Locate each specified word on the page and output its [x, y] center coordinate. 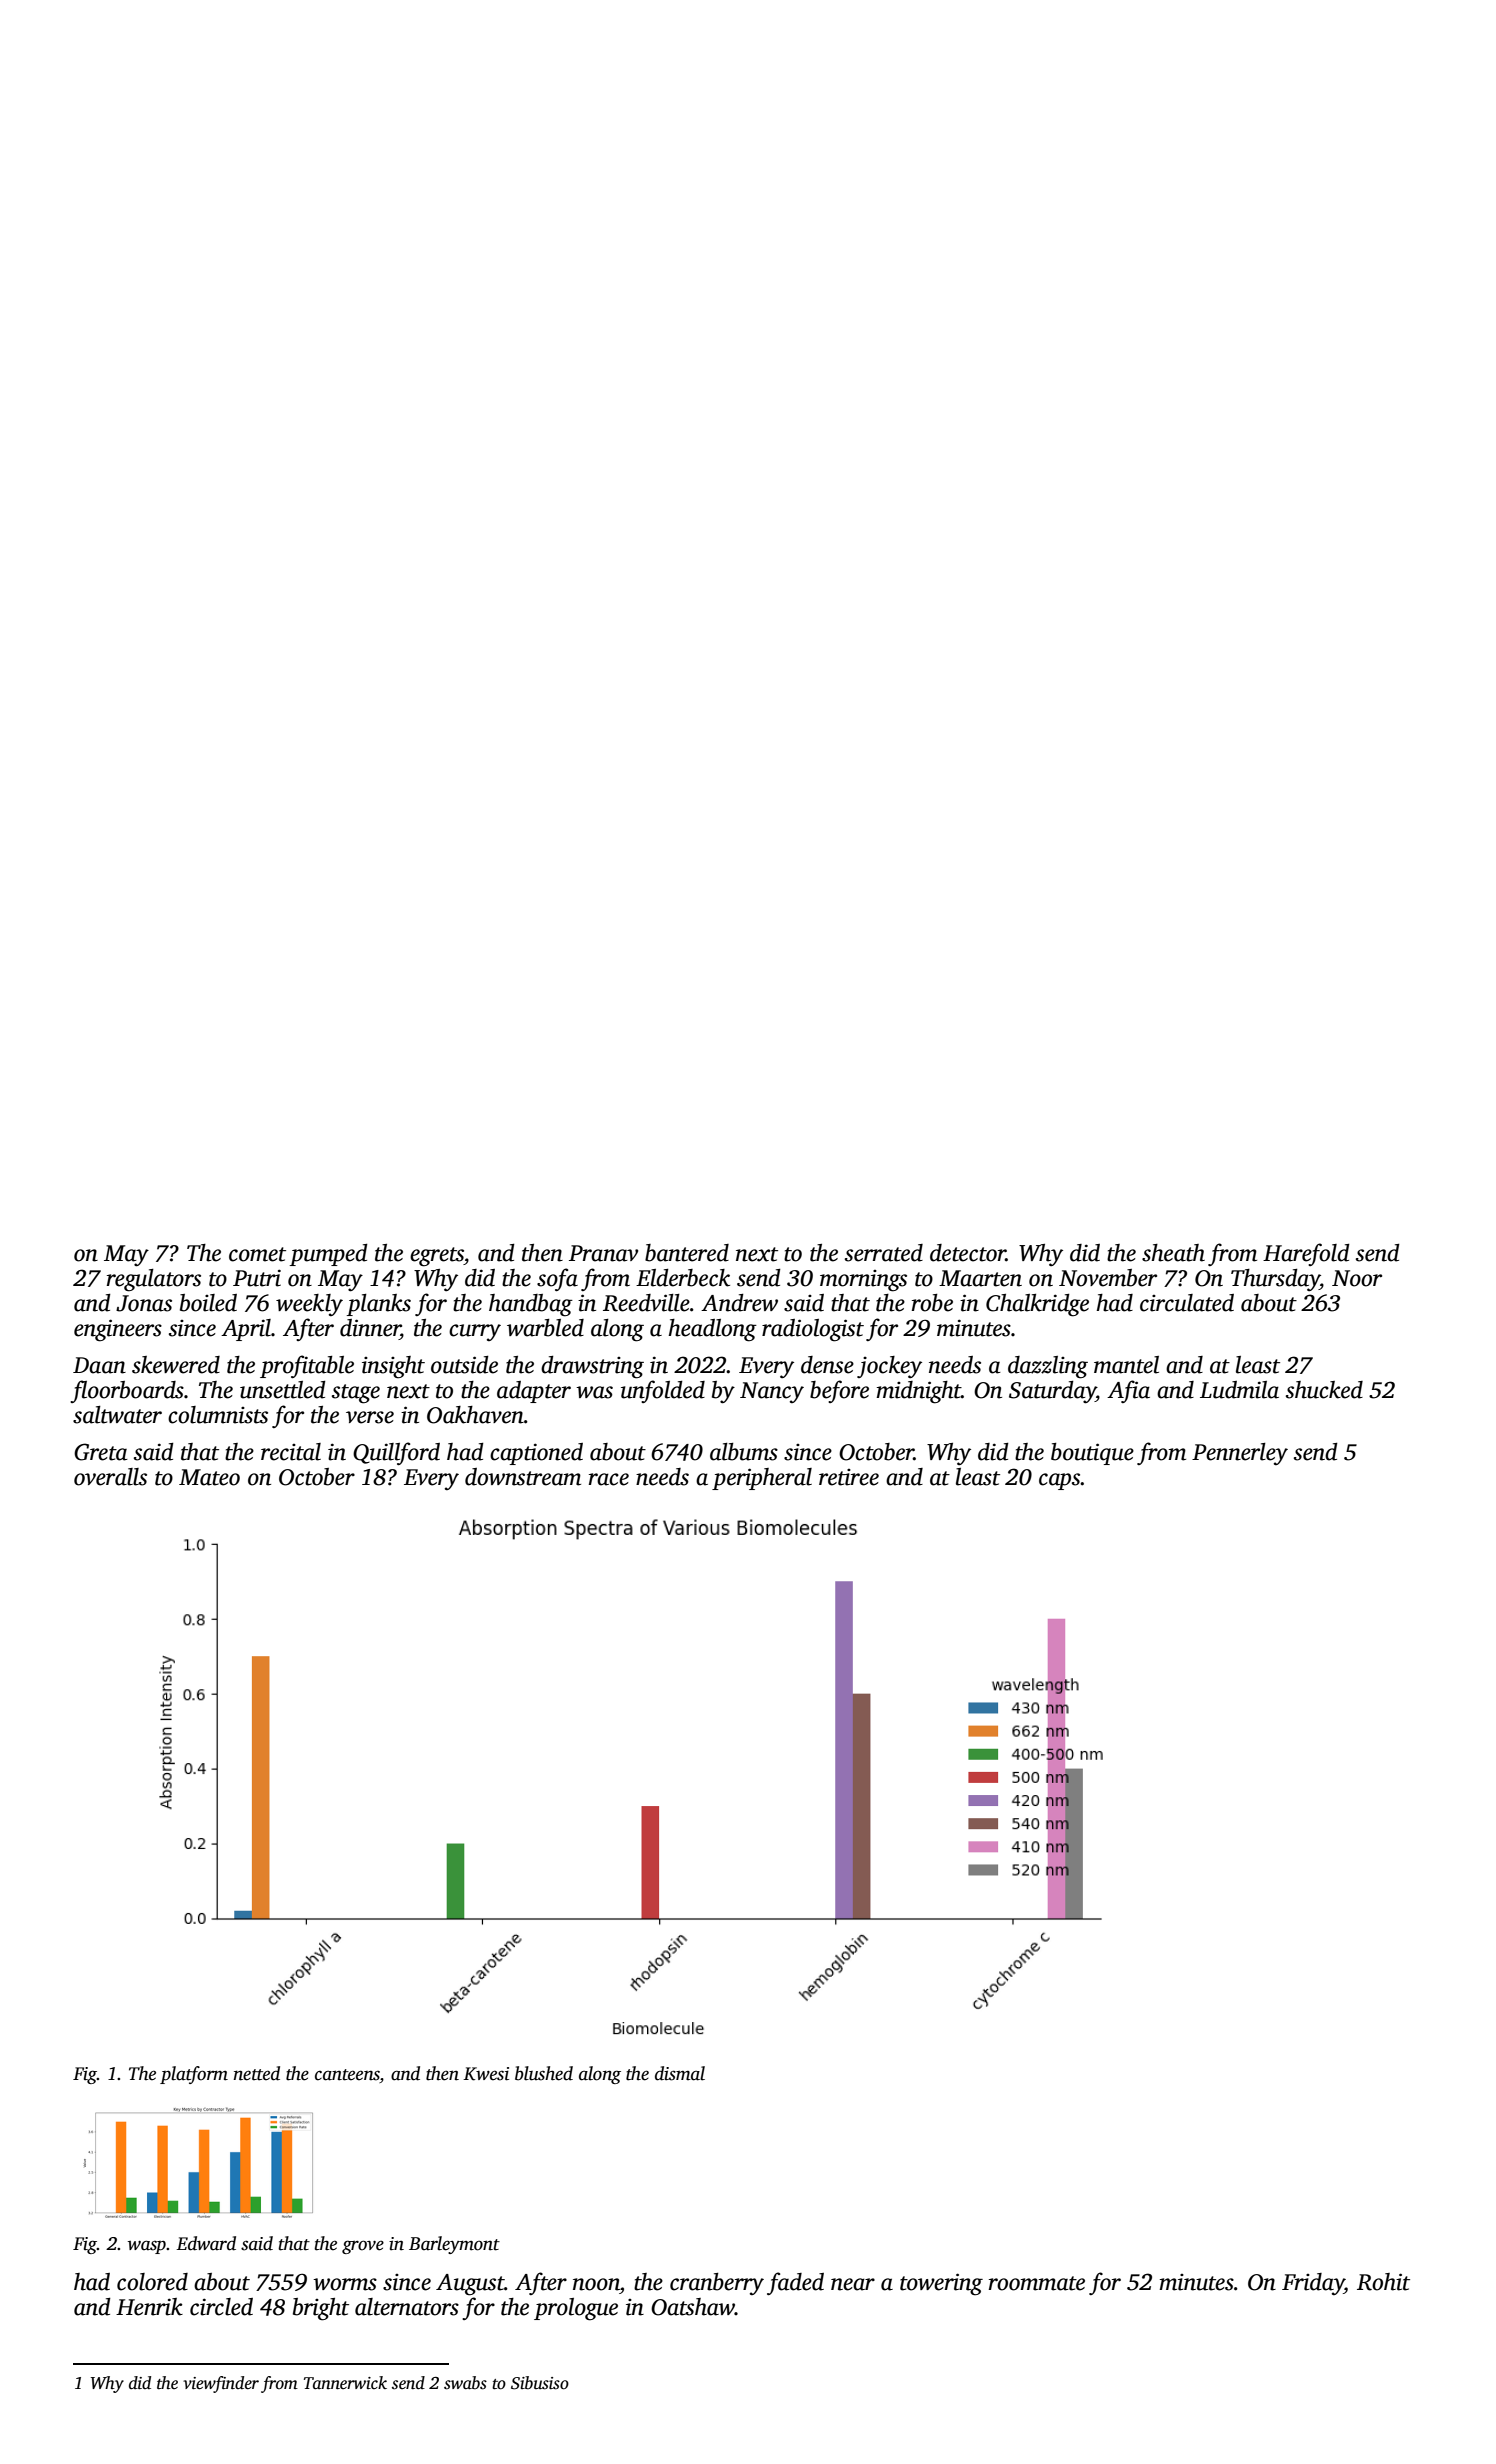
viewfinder [221, 2384]
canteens [347, 2076]
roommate [1037, 2283]
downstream [523, 1477]
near [853, 2284]
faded [795, 2283]
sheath [1173, 1253]
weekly [309, 1305]
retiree [849, 1477]
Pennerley [1240, 1454]
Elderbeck [683, 1278]
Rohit [1383, 2282]
